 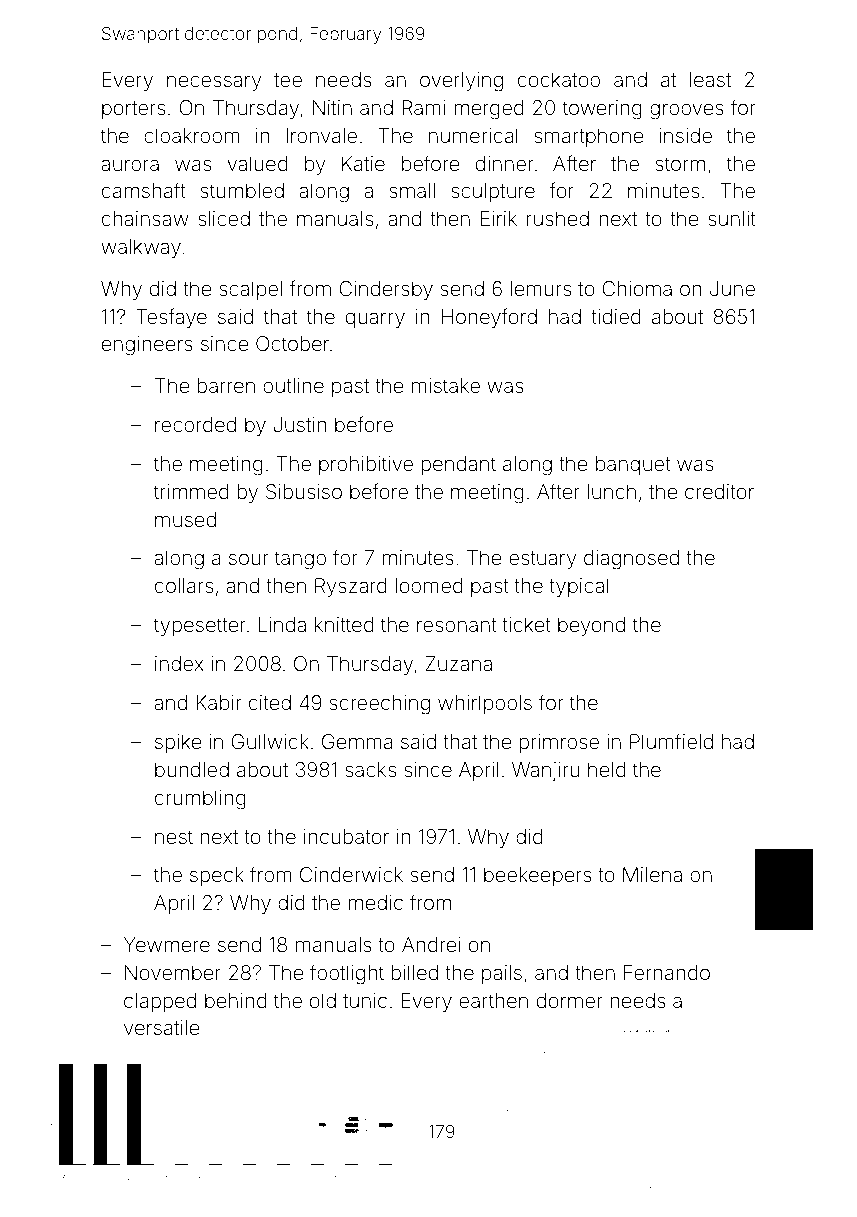 What do you see at coordinates (412, 190) in the document?
I see `small` at bounding box center [412, 190].
